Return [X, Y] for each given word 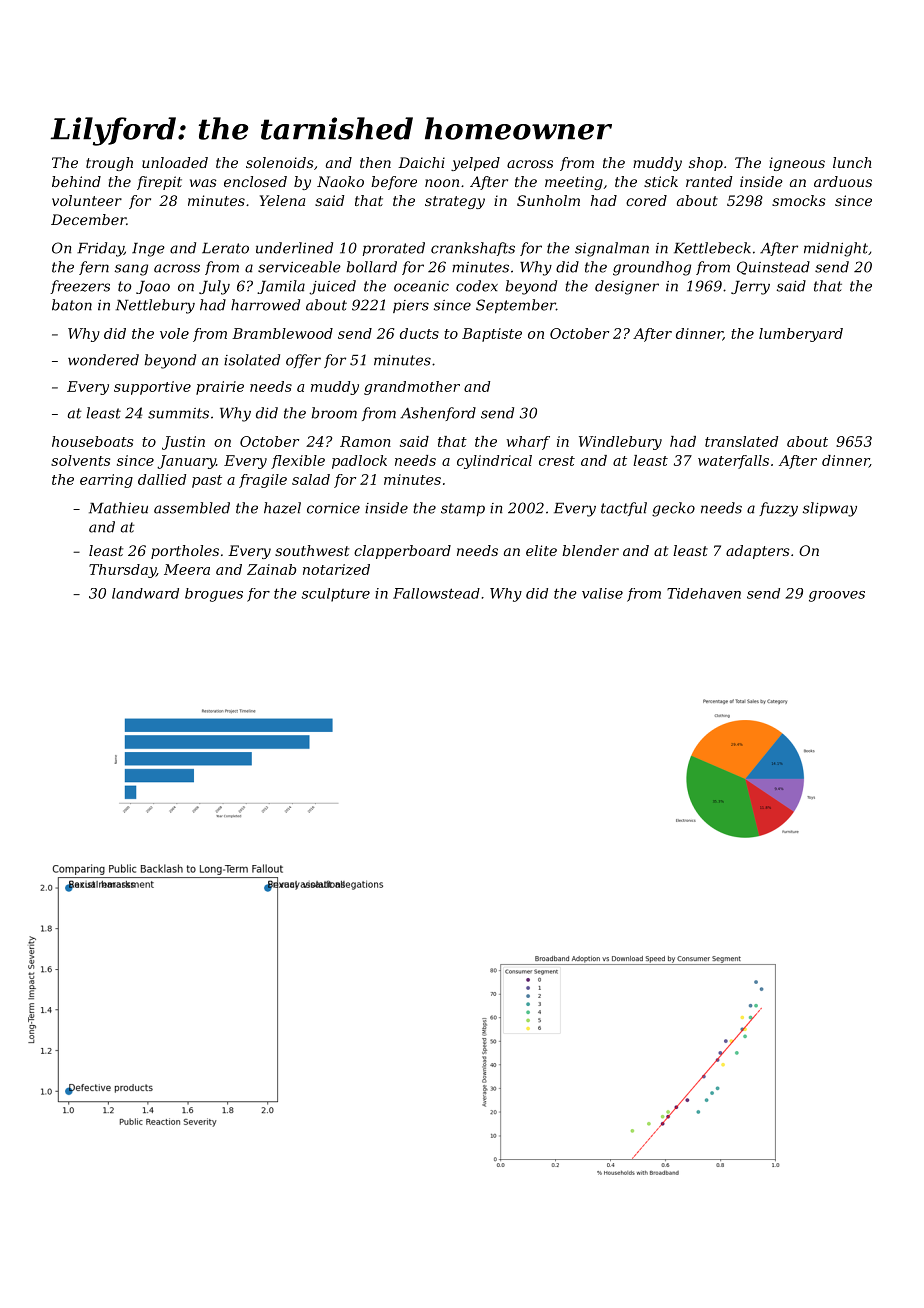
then [375, 162]
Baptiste [492, 335]
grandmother [412, 388]
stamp [463, 509]
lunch [852, 162]
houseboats [92, 441]
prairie [220, 388]
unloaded [175, 162]
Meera [187, 569]
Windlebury [620, 443]
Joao [153, 287]
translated [741, 441]
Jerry [750, 288]
